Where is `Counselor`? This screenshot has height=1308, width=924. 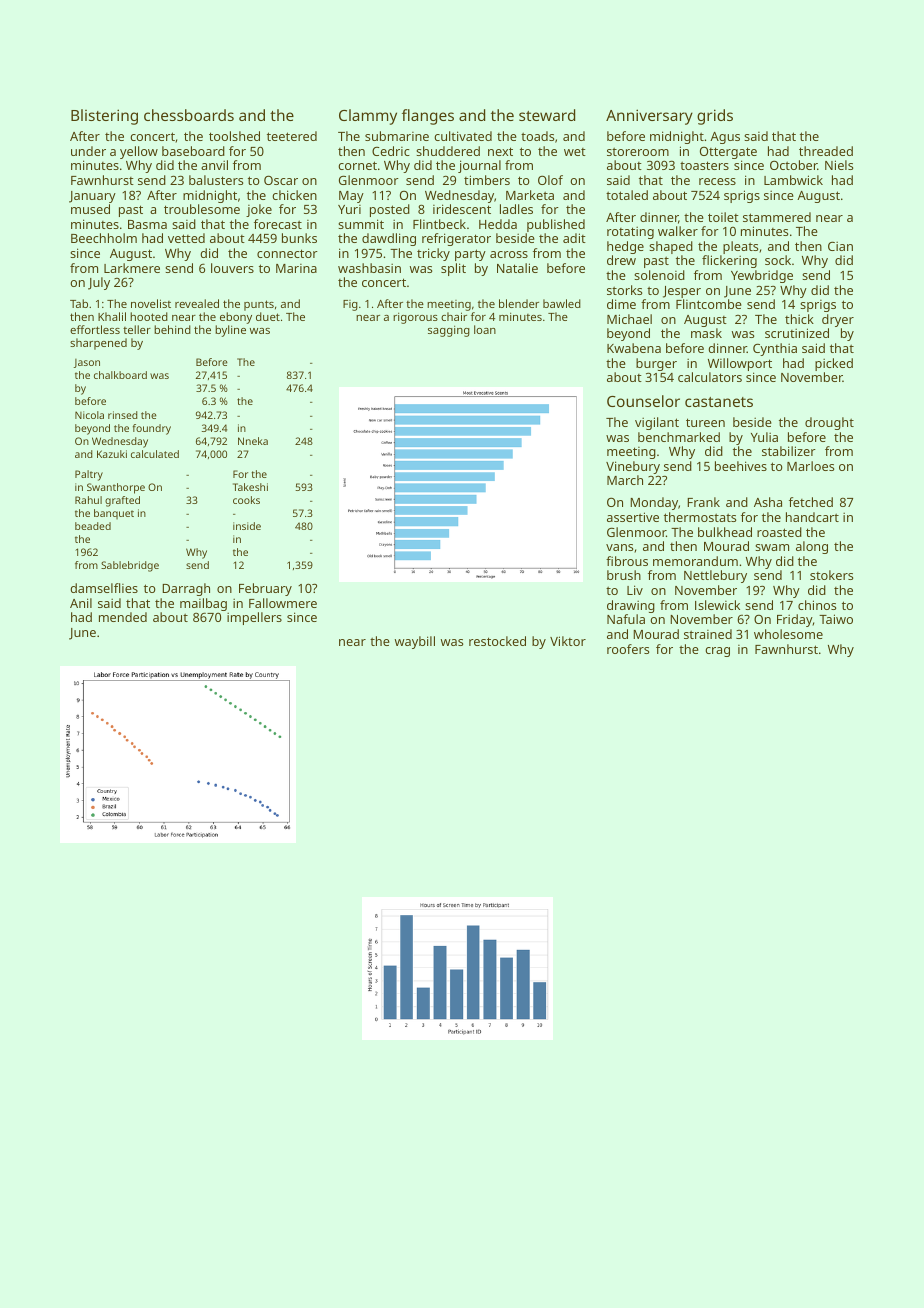 Counselor is located at coordinates (643, 401).
